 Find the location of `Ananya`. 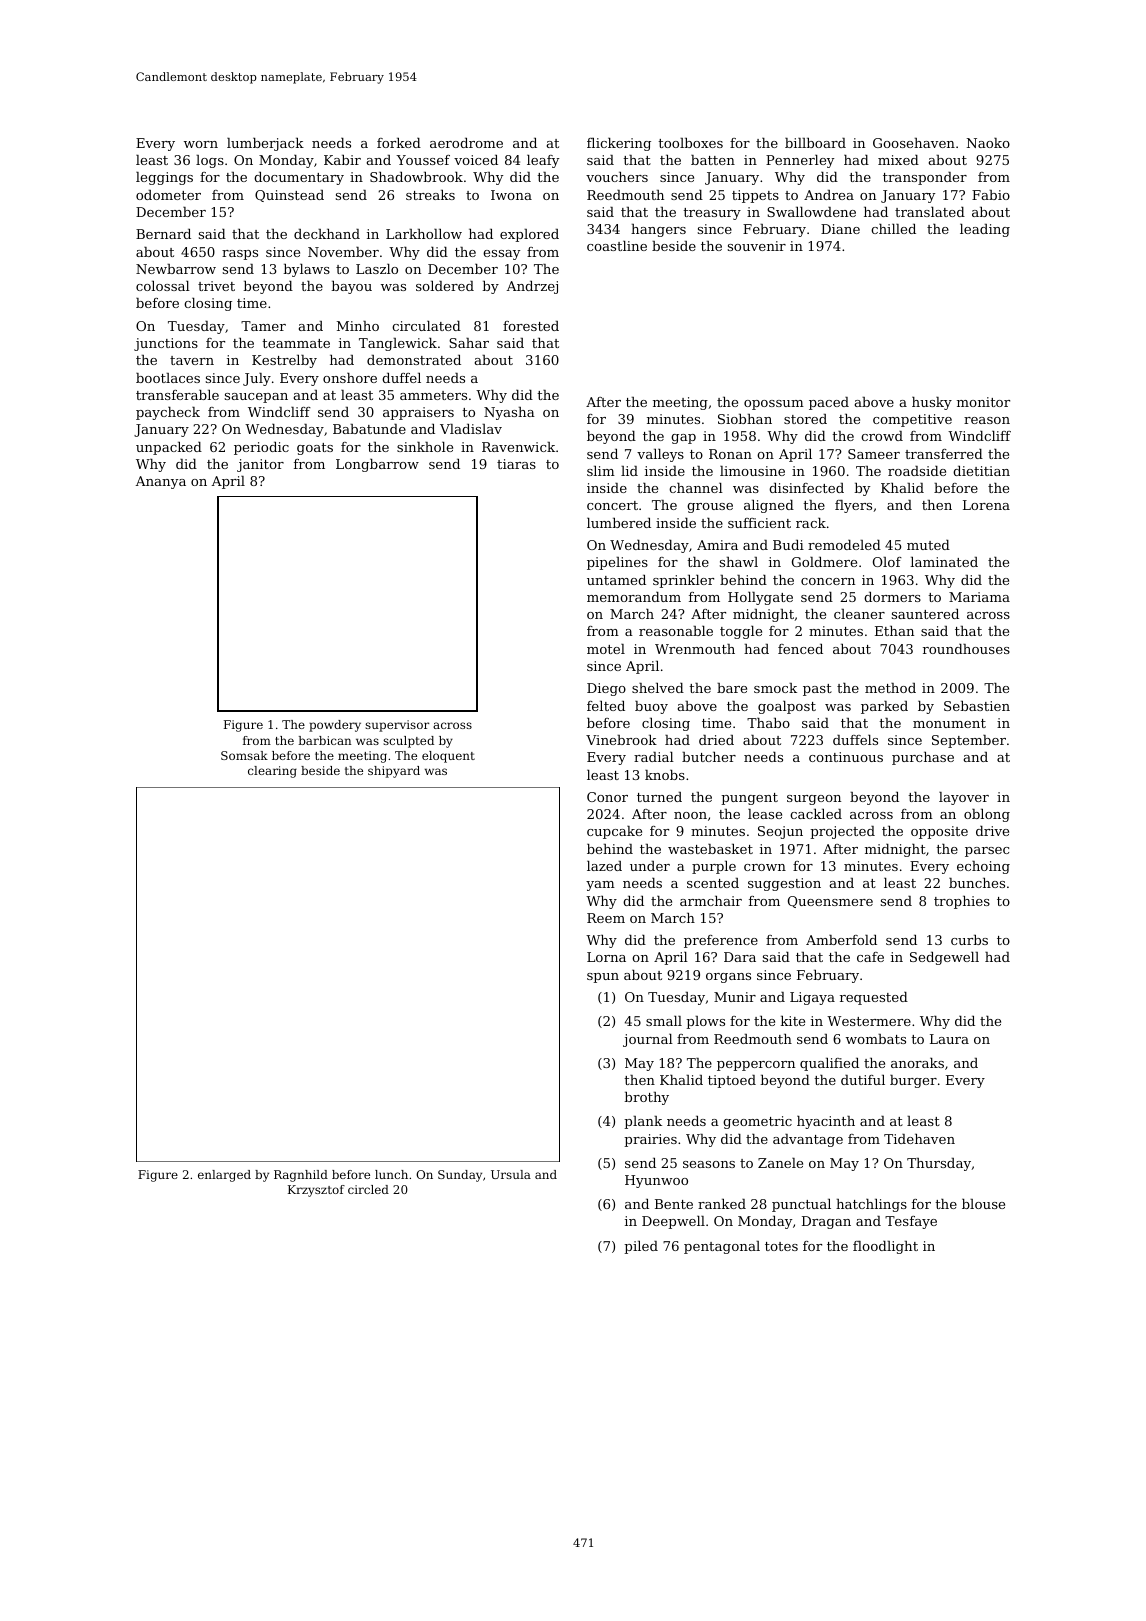

Ananya is located at coordinates (161, 482).
